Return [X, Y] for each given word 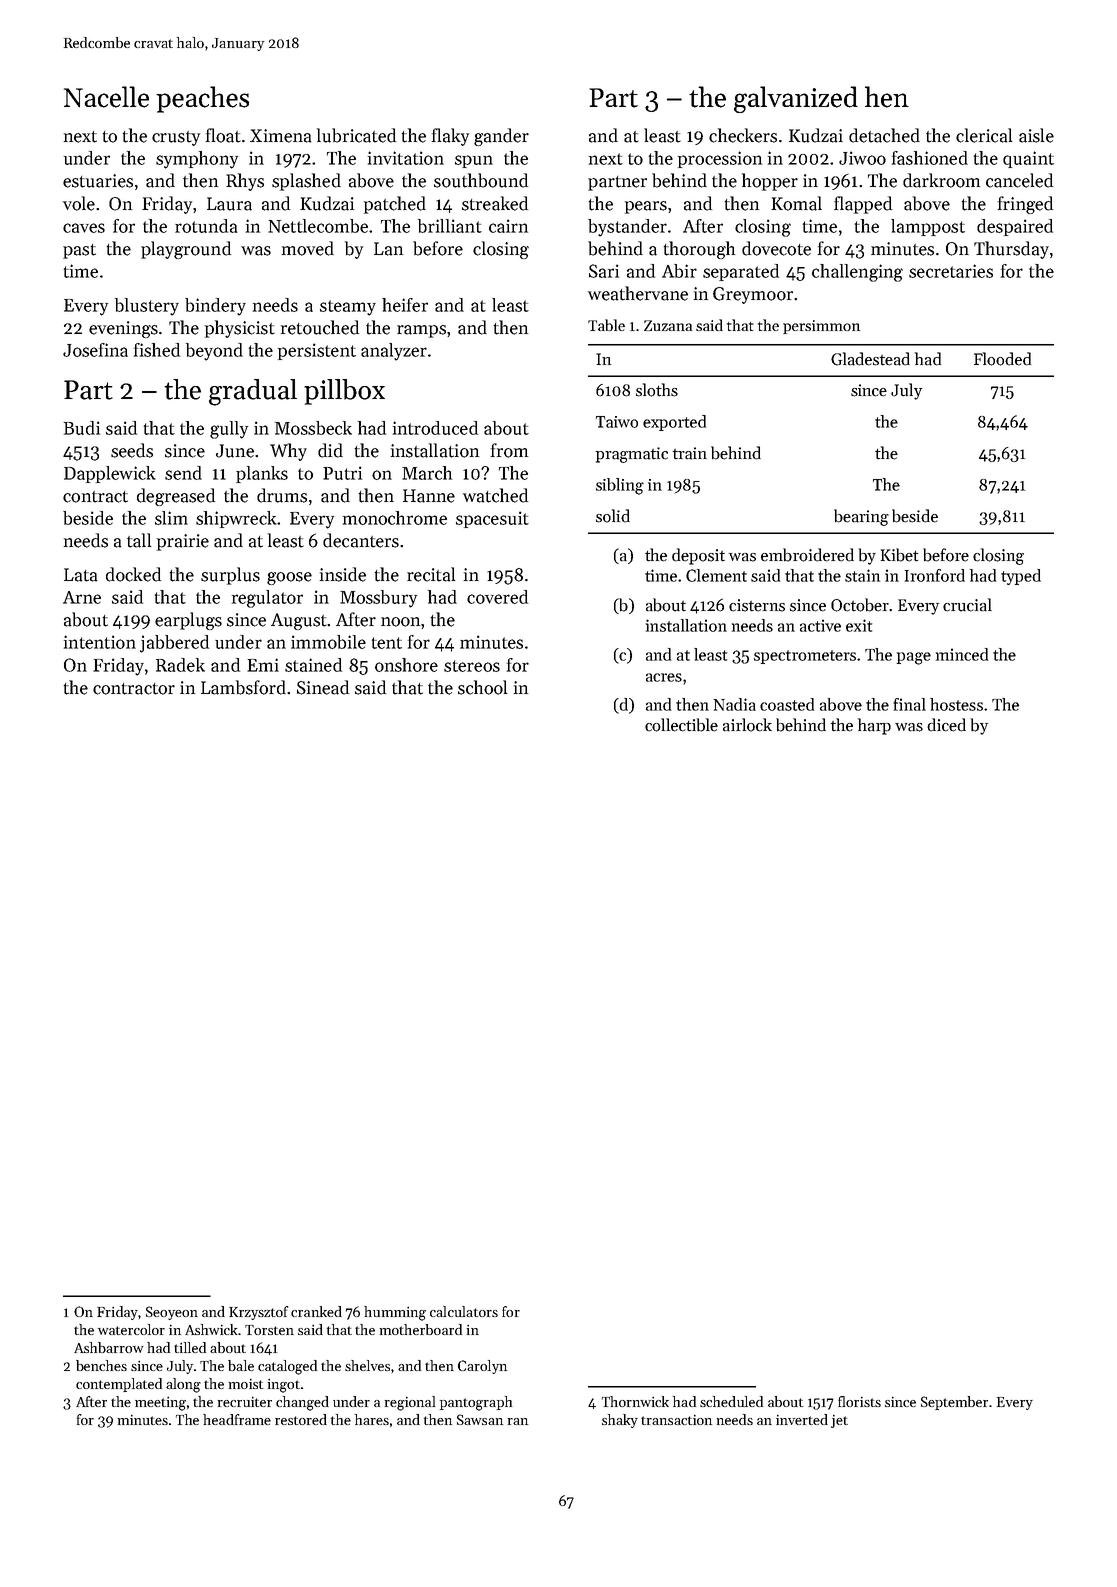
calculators [464, 1311]
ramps [421, 331]
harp [874, 726]
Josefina [95, 350]
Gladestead [870, 359]
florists [859, 1401]
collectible [681, 725]
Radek [180, 665]
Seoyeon [172, 1313]
